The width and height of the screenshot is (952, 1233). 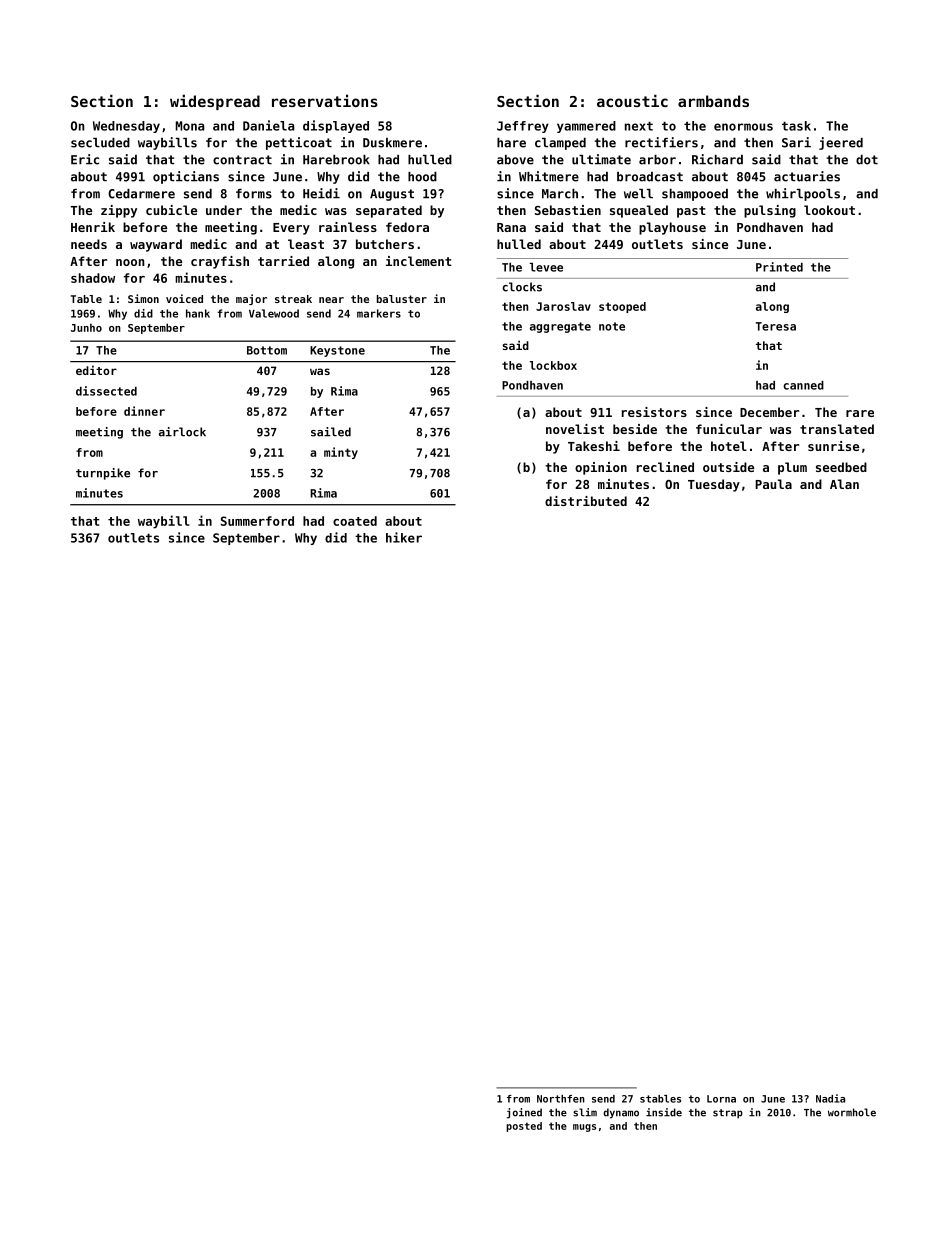 What do you see at coordinates (524, 1127) in the screenshot?
I see `posted` at bounding box center [524, 1127].
